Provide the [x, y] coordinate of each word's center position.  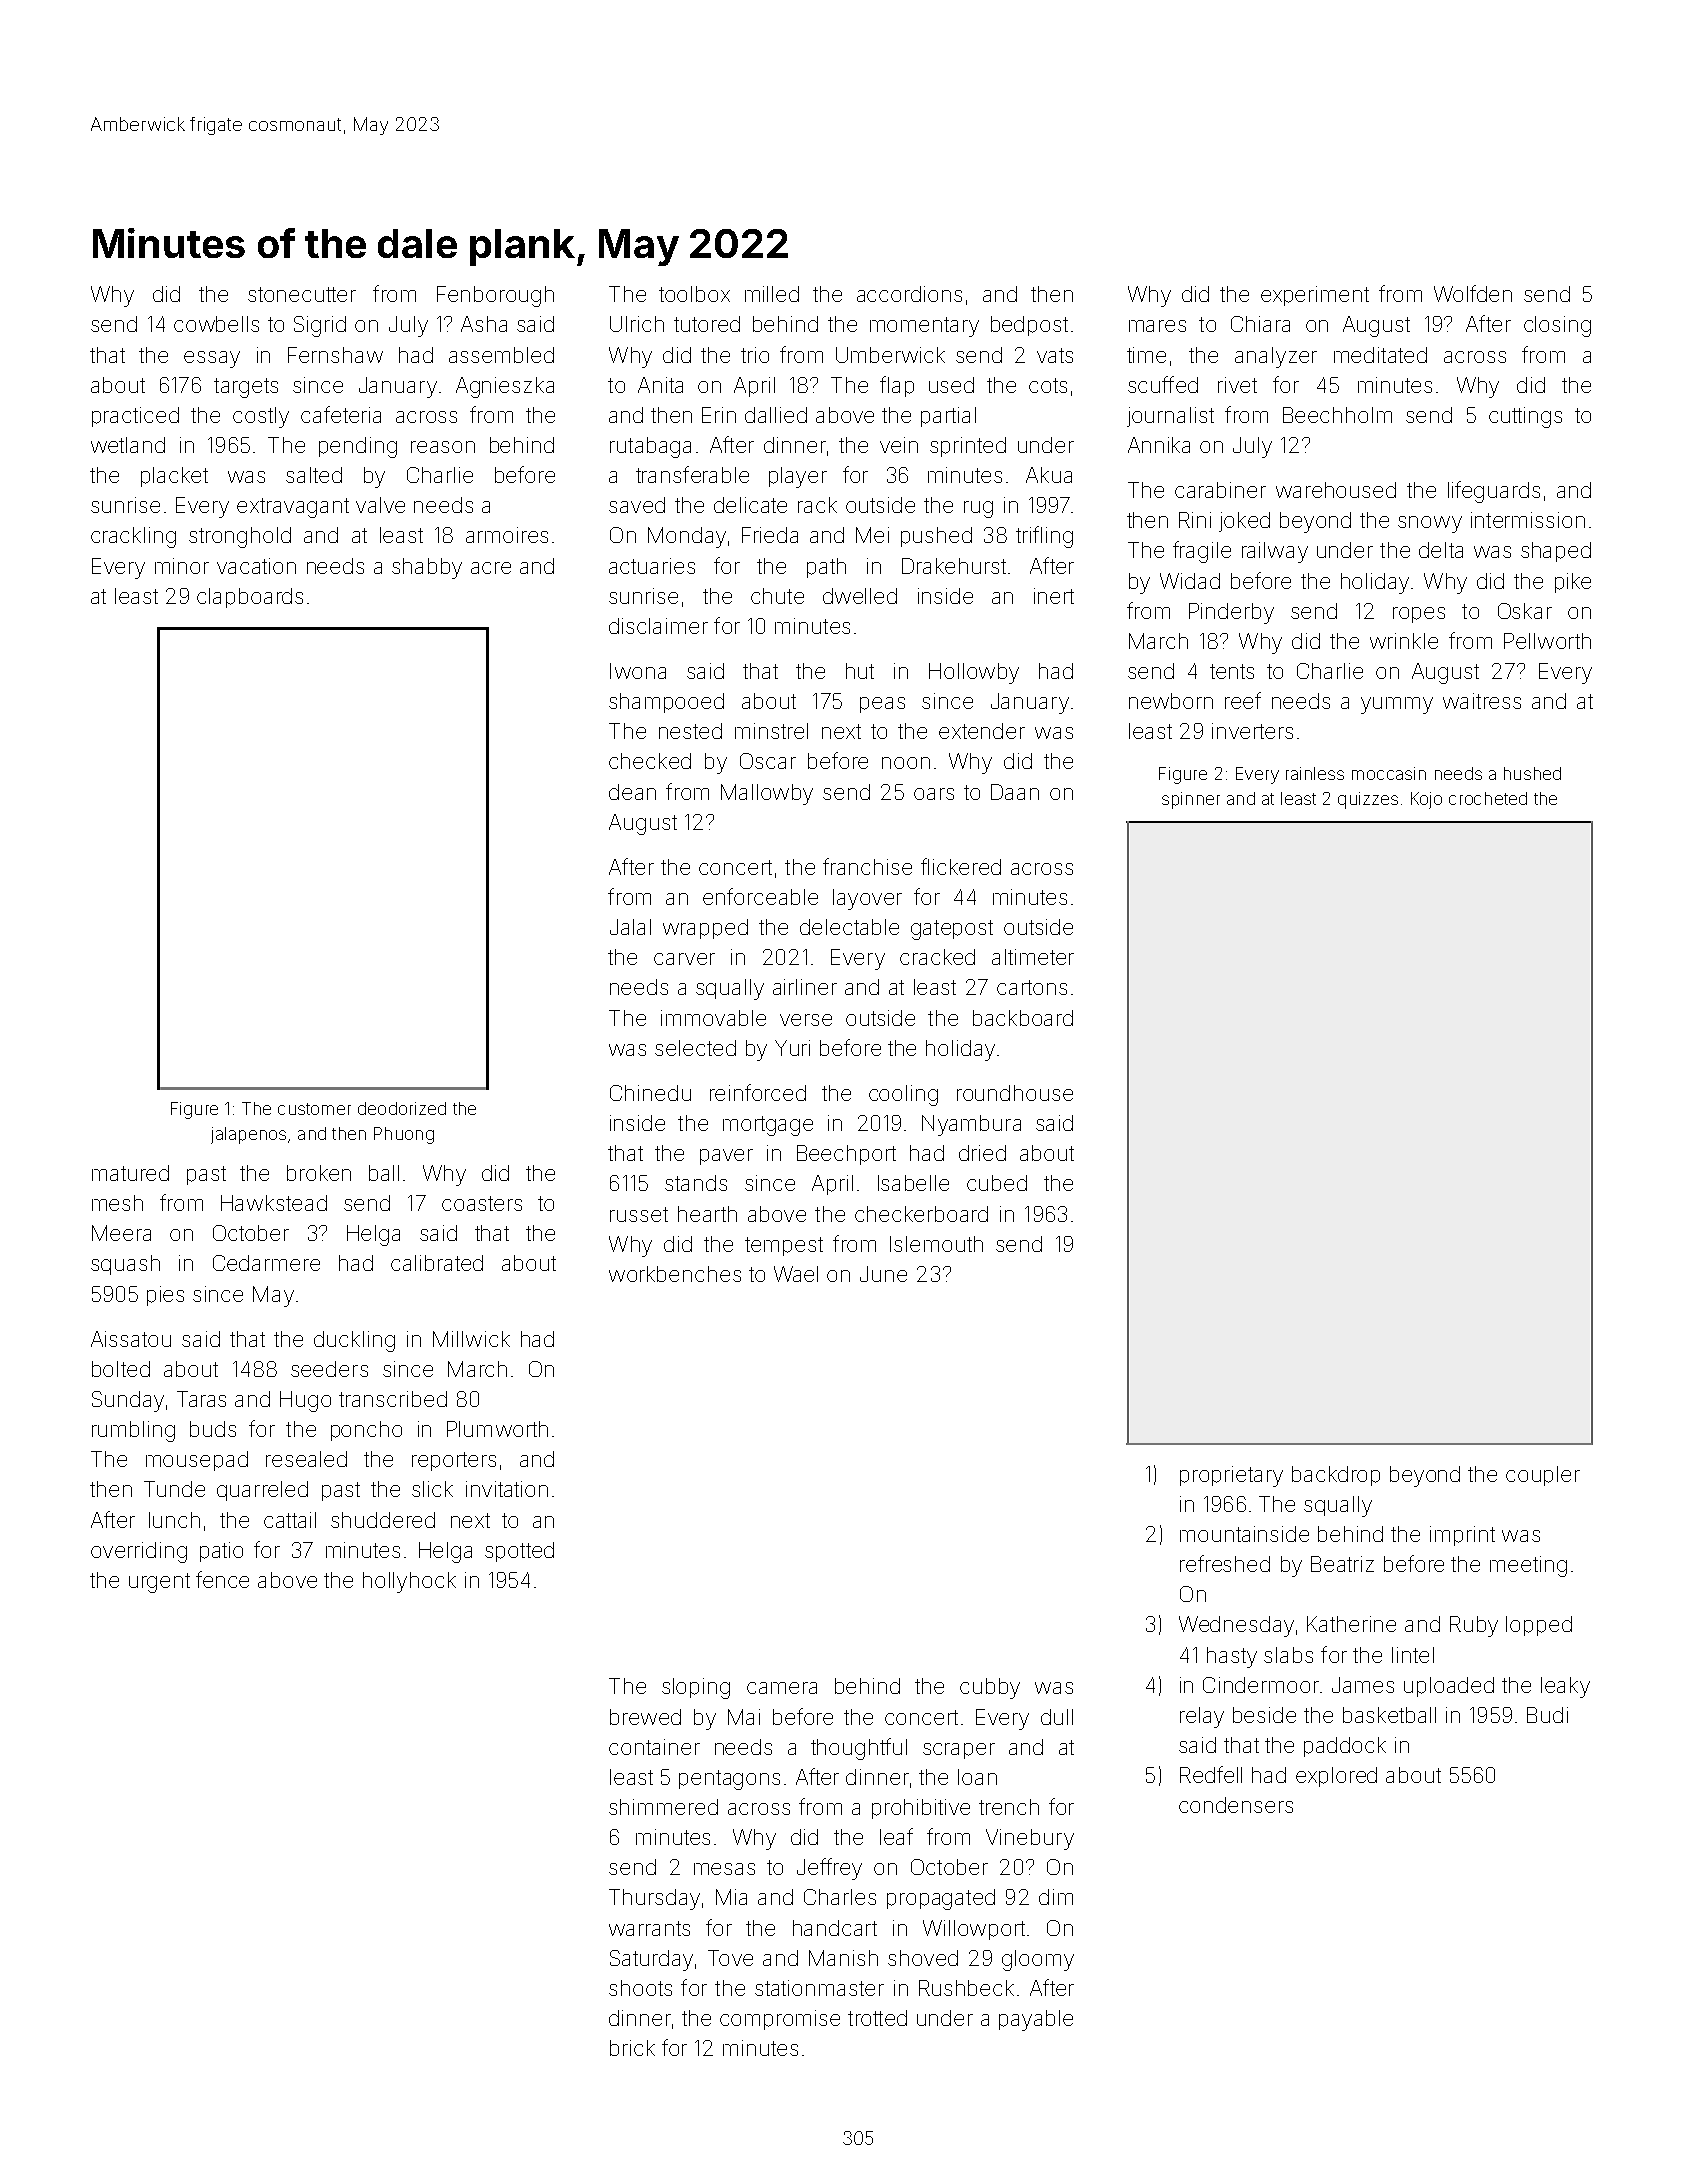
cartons [1032, 987]
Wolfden [1473, 293]
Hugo [305, 1401]
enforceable [760, 896]
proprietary [1231, 1476]
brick [632, 2048]
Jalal [630, 927]
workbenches [675, 1274]
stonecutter [302, 294]
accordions [909, 294]
